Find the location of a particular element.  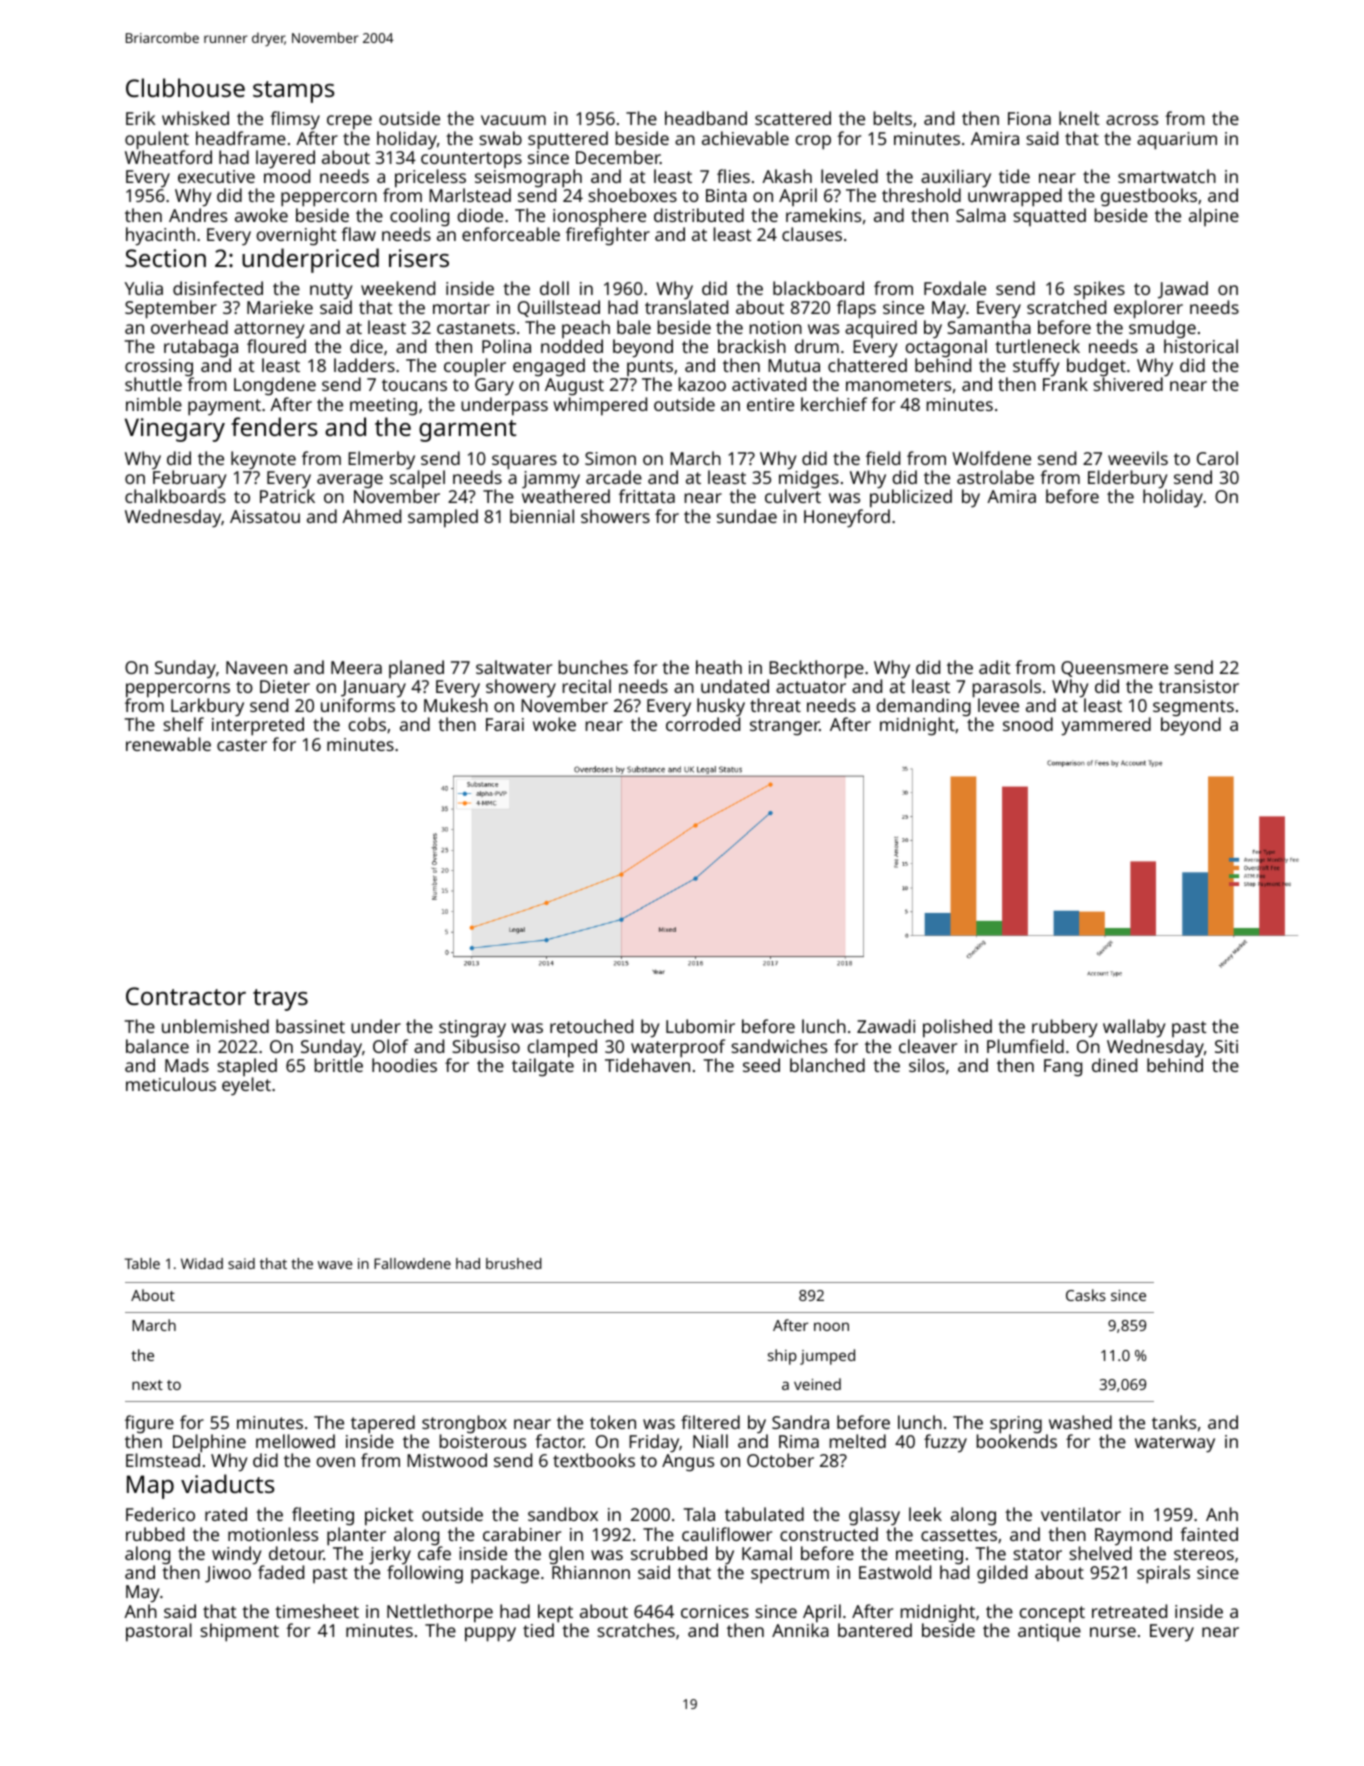

Annika is located at coordinates (800, 1630).
